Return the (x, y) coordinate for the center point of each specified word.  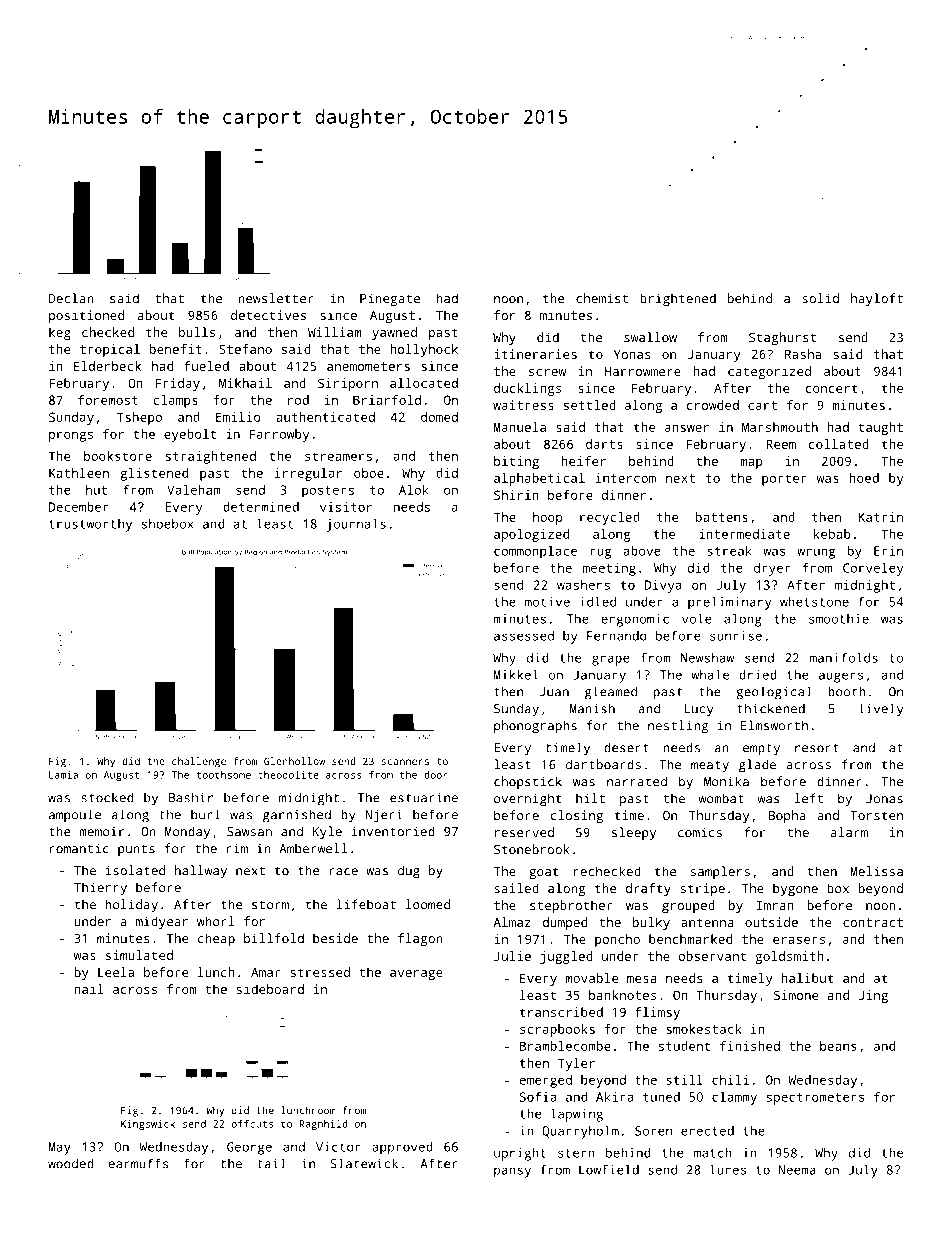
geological (774, 693)
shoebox (168, 524)
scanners (405, 762)
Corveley (873, 569)
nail (89, 989)
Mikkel (516, 674)
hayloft (877, 299)
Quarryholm (580, 1132)
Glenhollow (294, 761)
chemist (602, 298)
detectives (268, 315)
